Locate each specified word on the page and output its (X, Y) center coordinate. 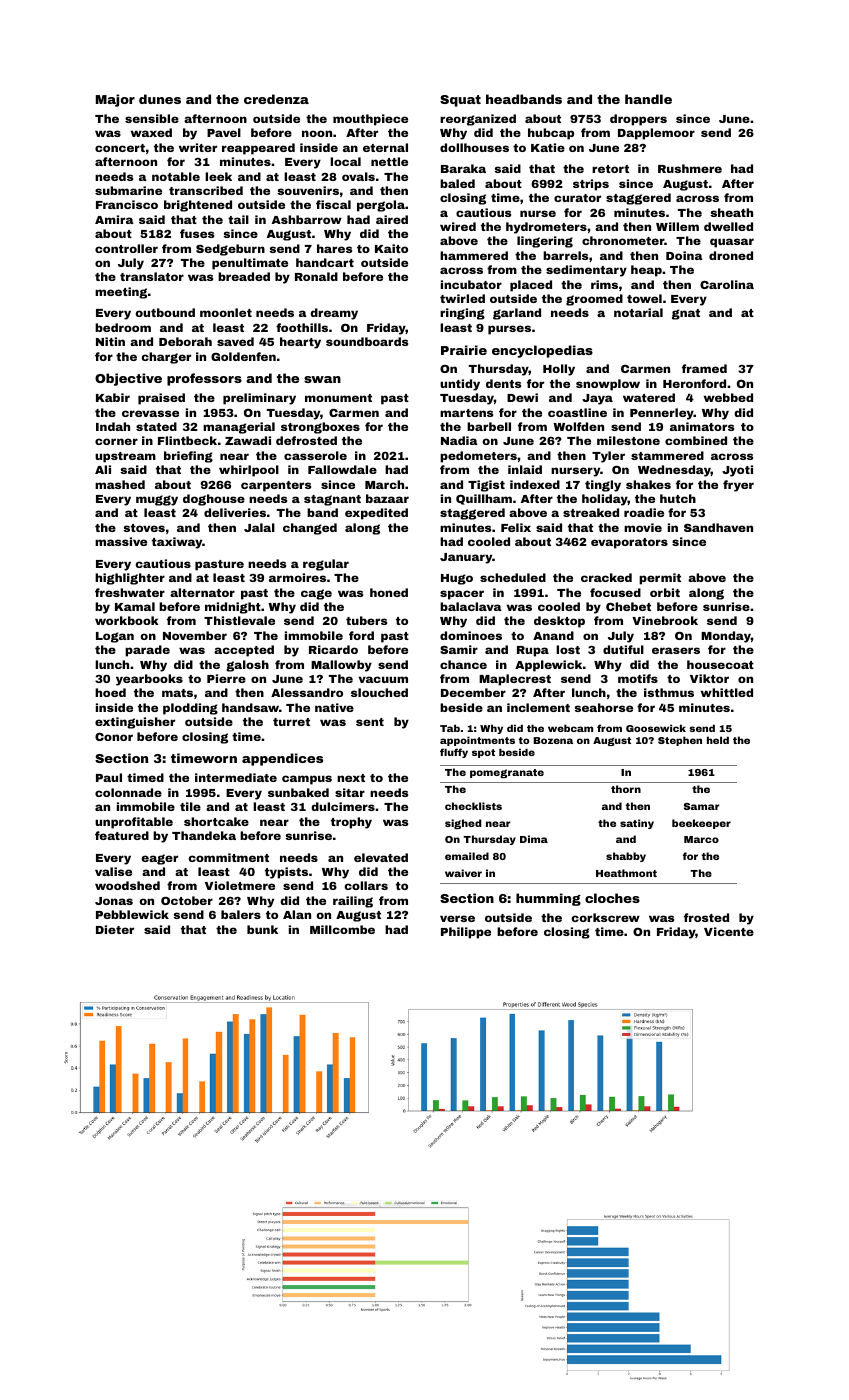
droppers (638, 120)
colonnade (128, 792)
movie (643, 527)
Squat (460, 101)
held (718, 740)
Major (115, 100)
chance (463, 664)
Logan (115, 637)
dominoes (471, 635)
